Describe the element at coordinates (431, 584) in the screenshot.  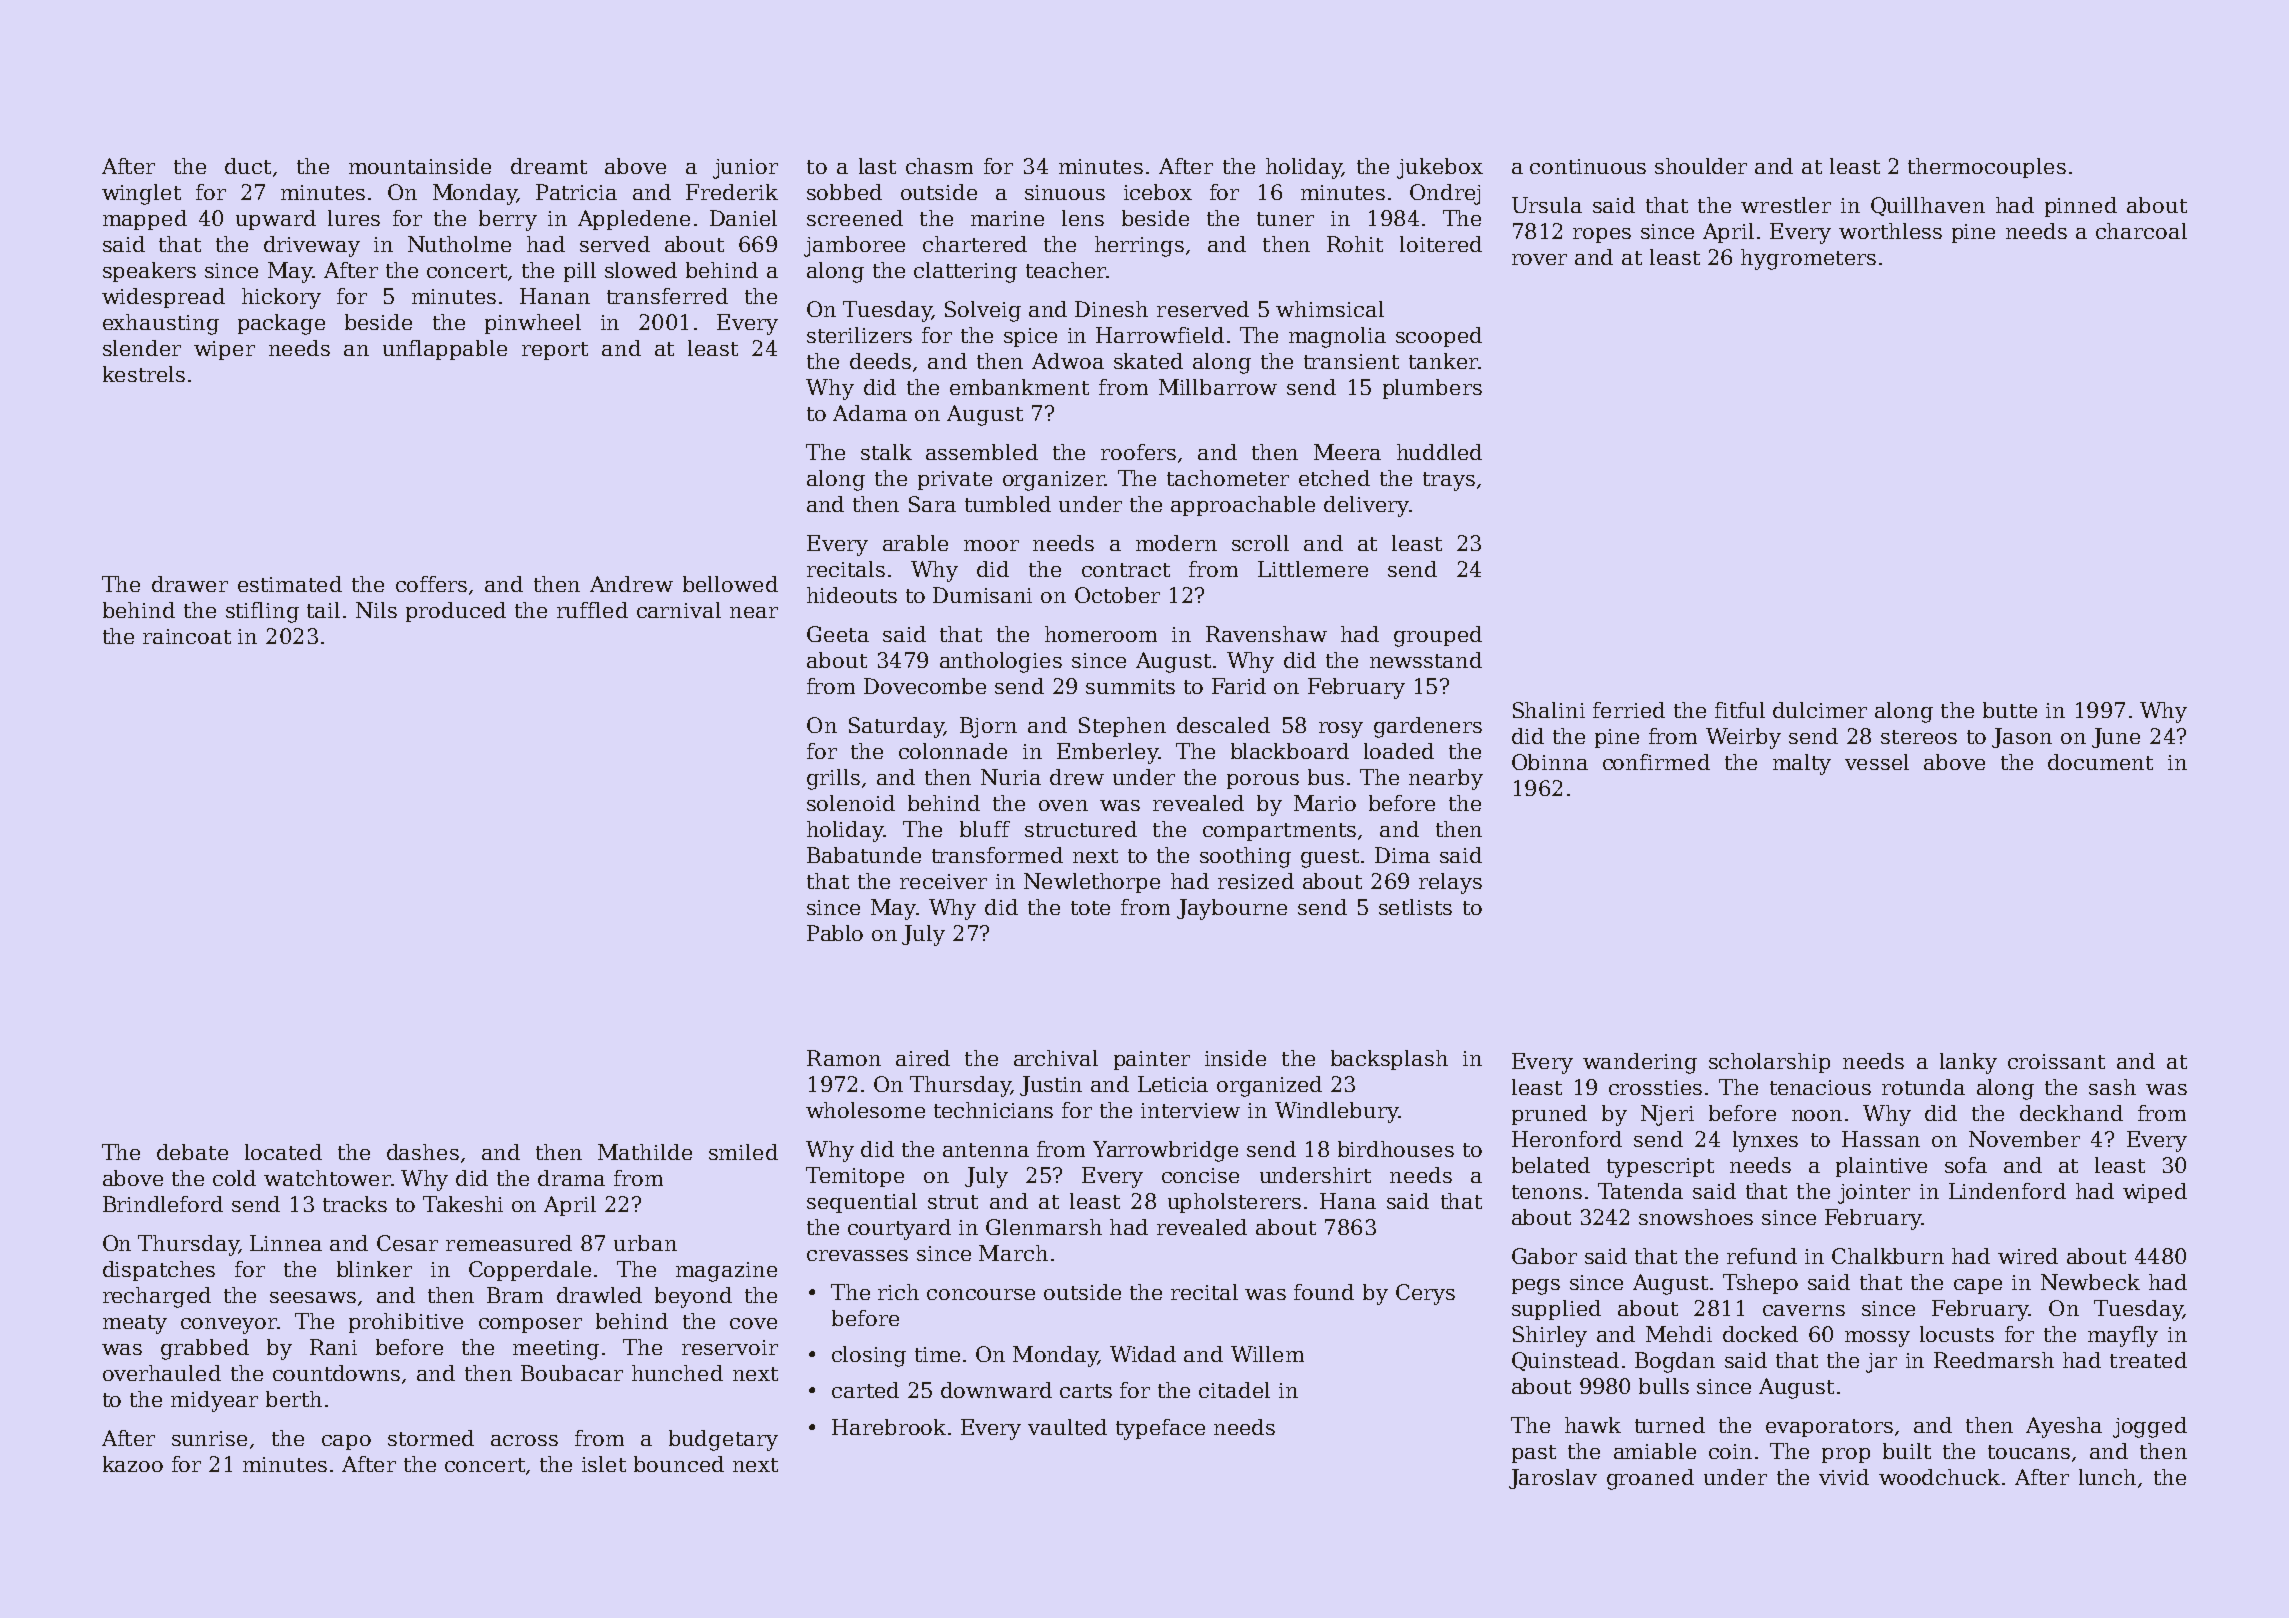
I see `coffers` at that location.
